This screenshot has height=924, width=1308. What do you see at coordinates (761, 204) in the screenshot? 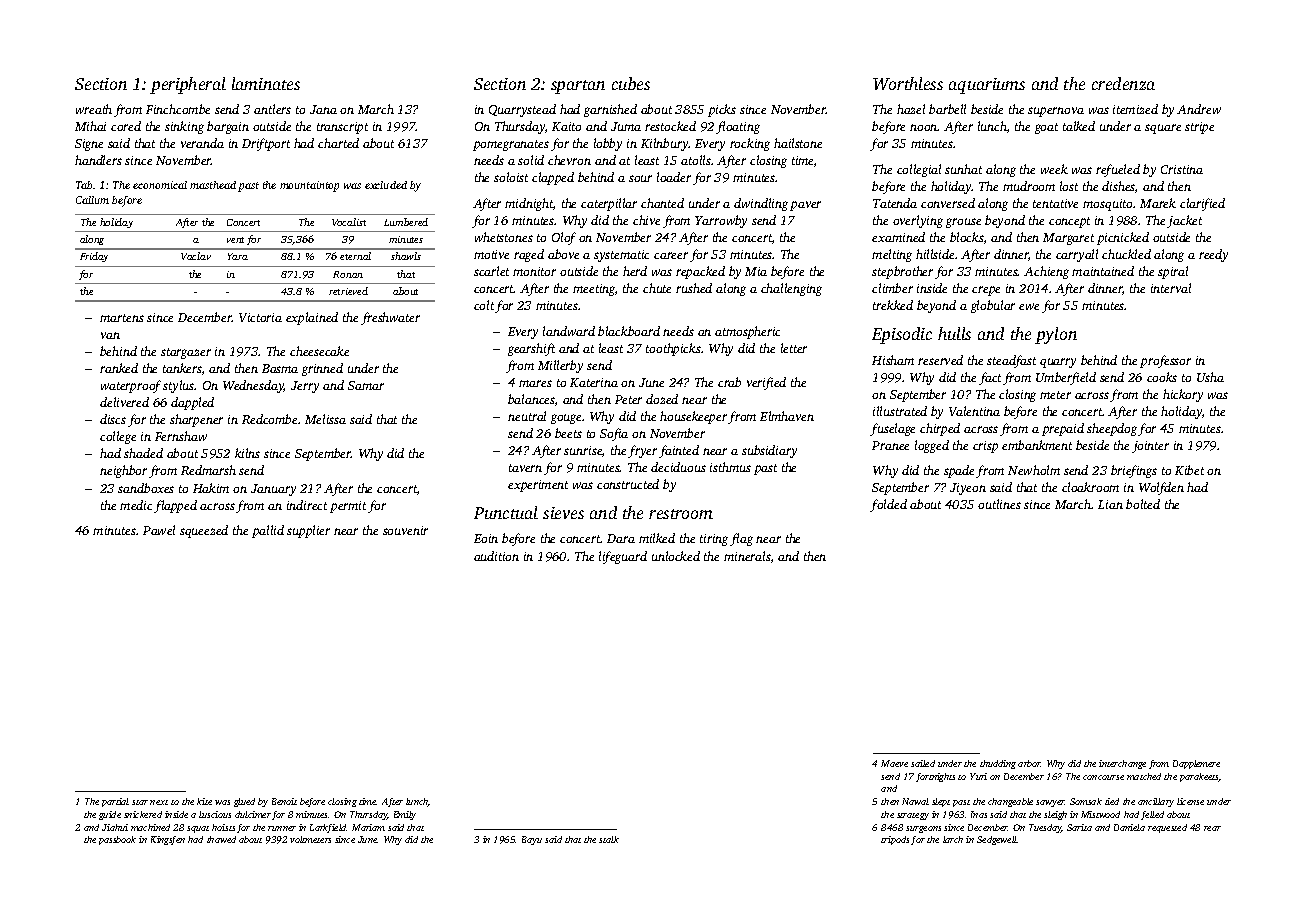
I see `dwindling` at bounding box center [761, 204].
